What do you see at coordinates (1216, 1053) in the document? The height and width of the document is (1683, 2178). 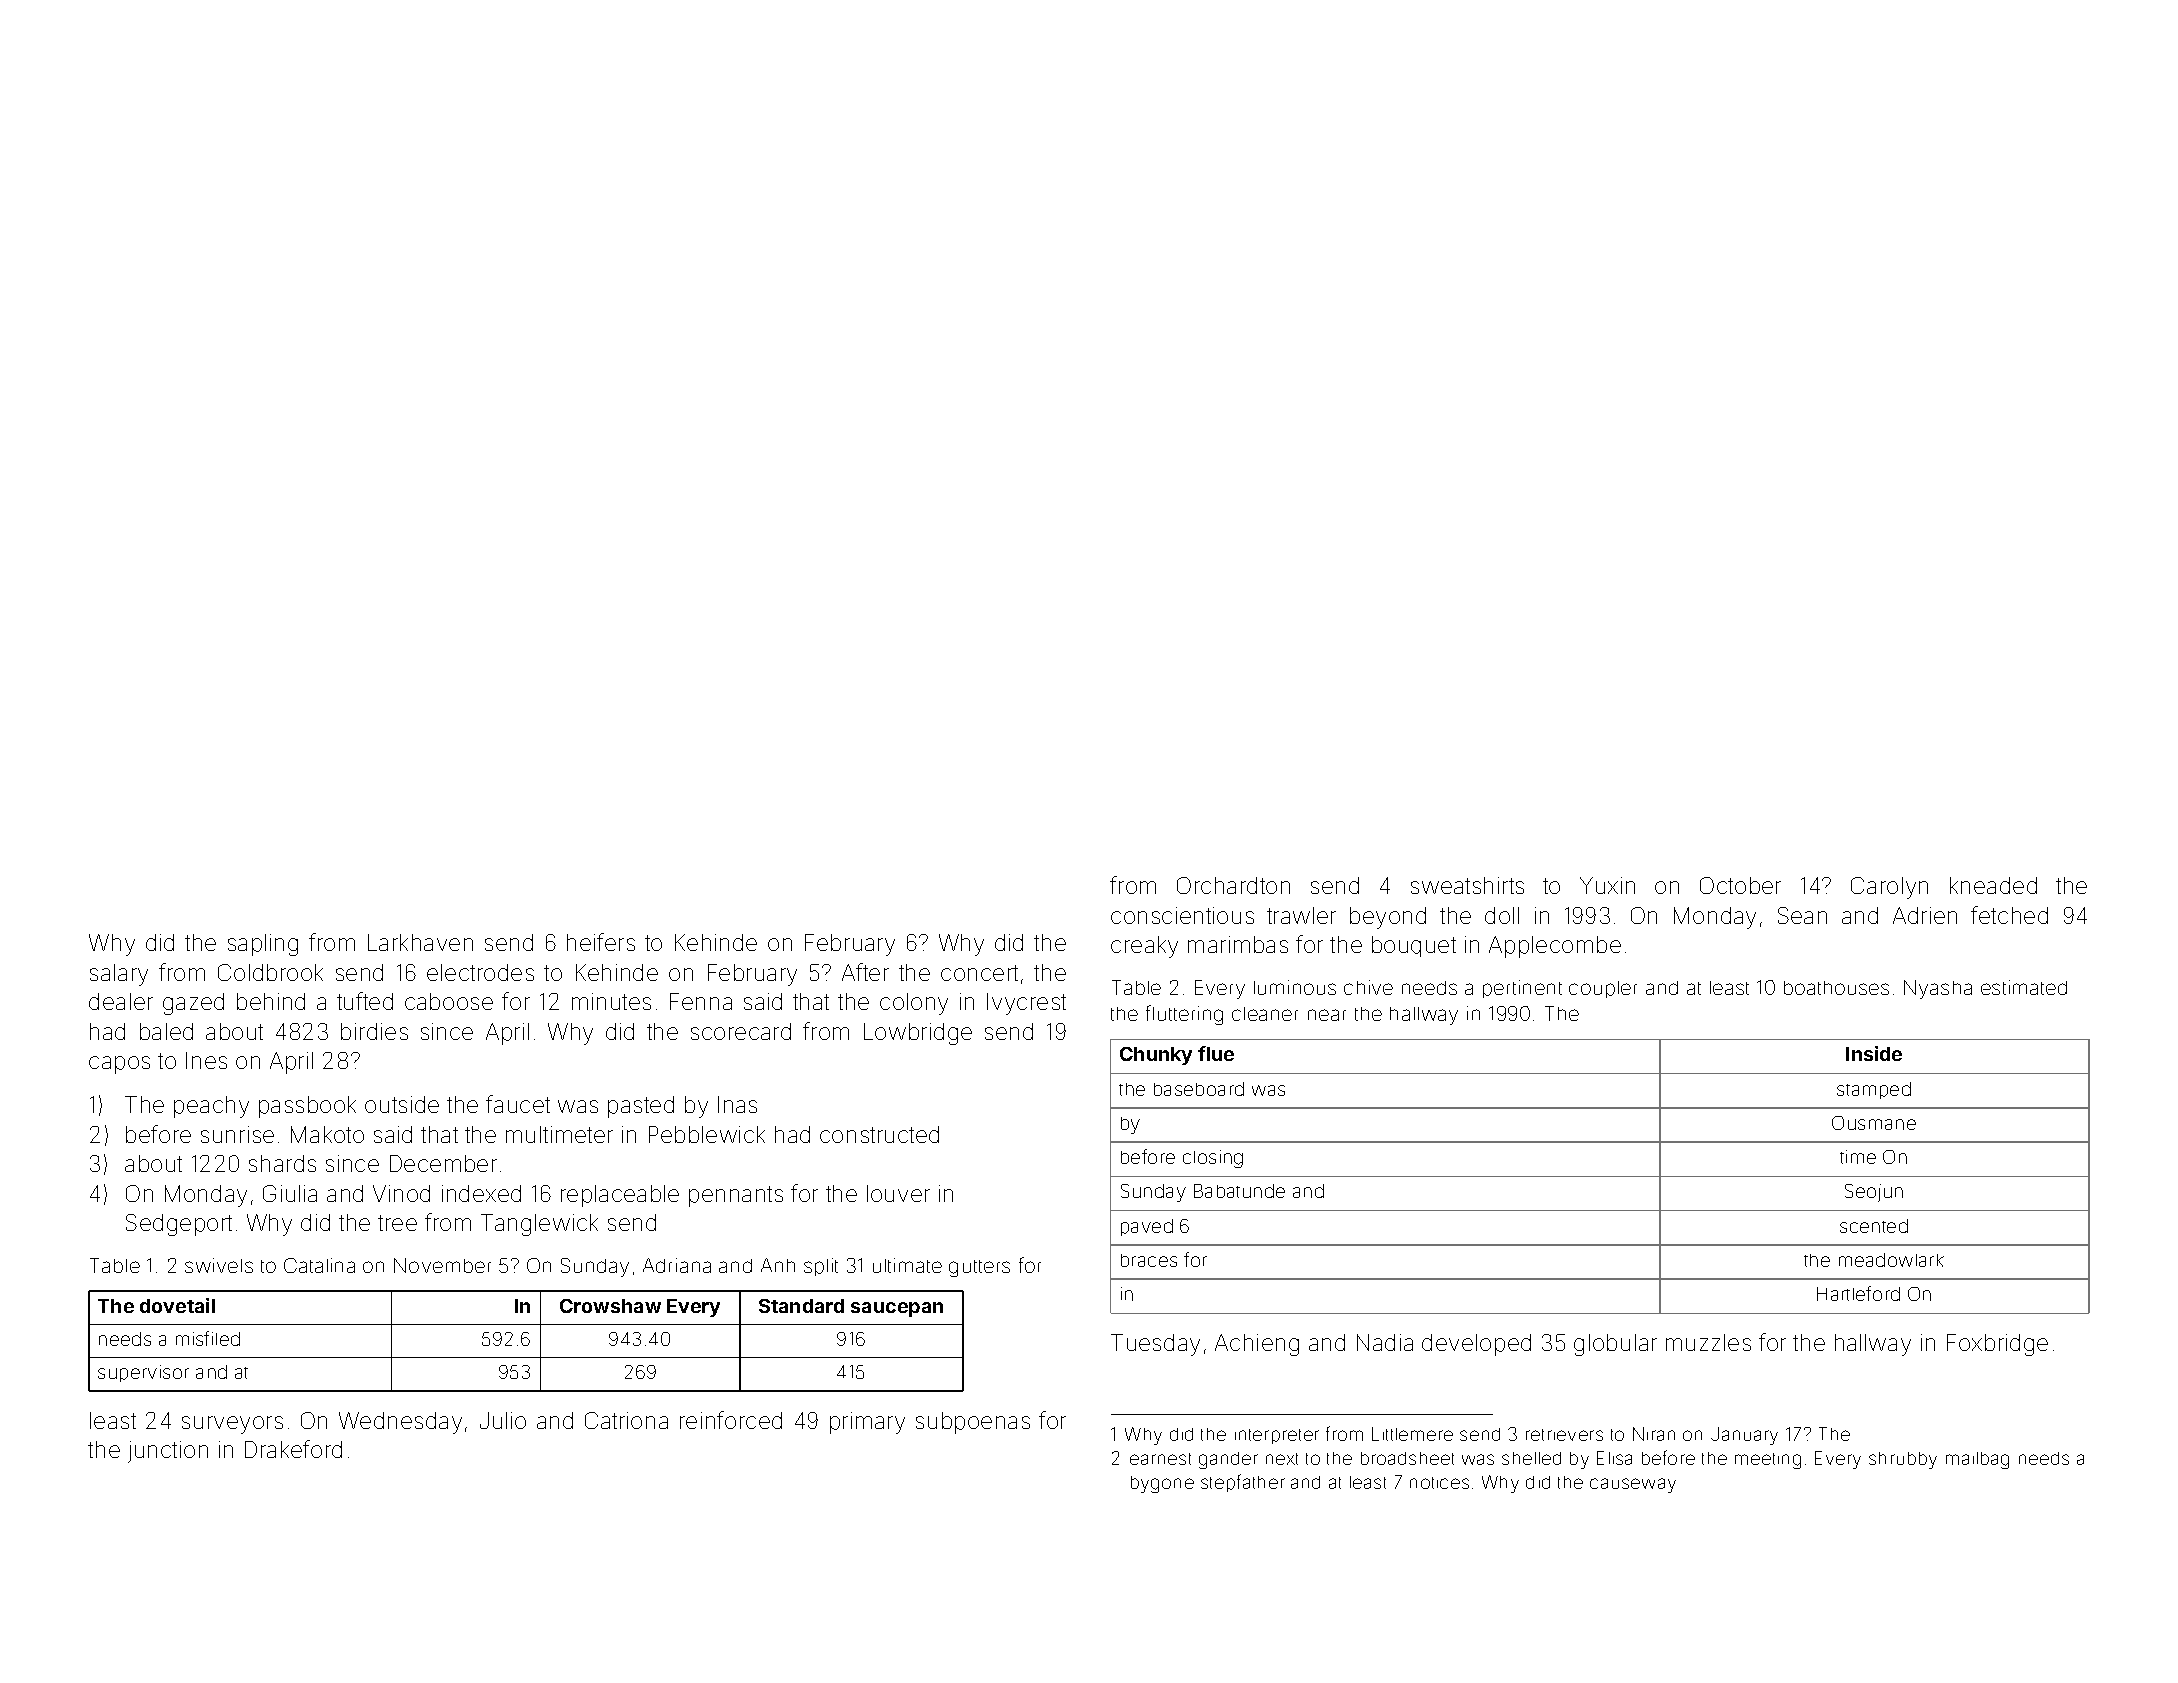 I see `flue` at bounding box center [1216, 1053].
